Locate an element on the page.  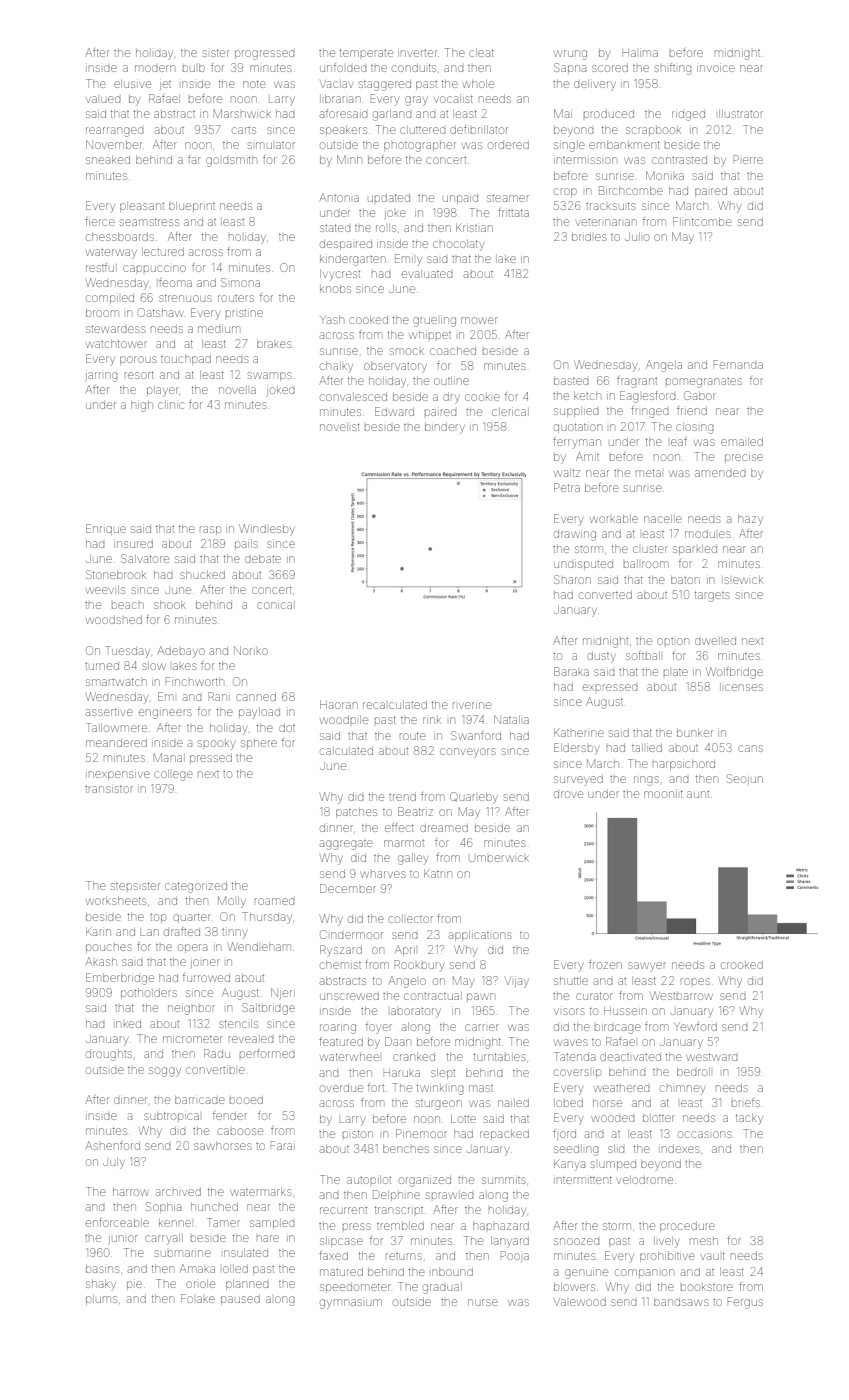
amended is located at coordinates (720, 473).
